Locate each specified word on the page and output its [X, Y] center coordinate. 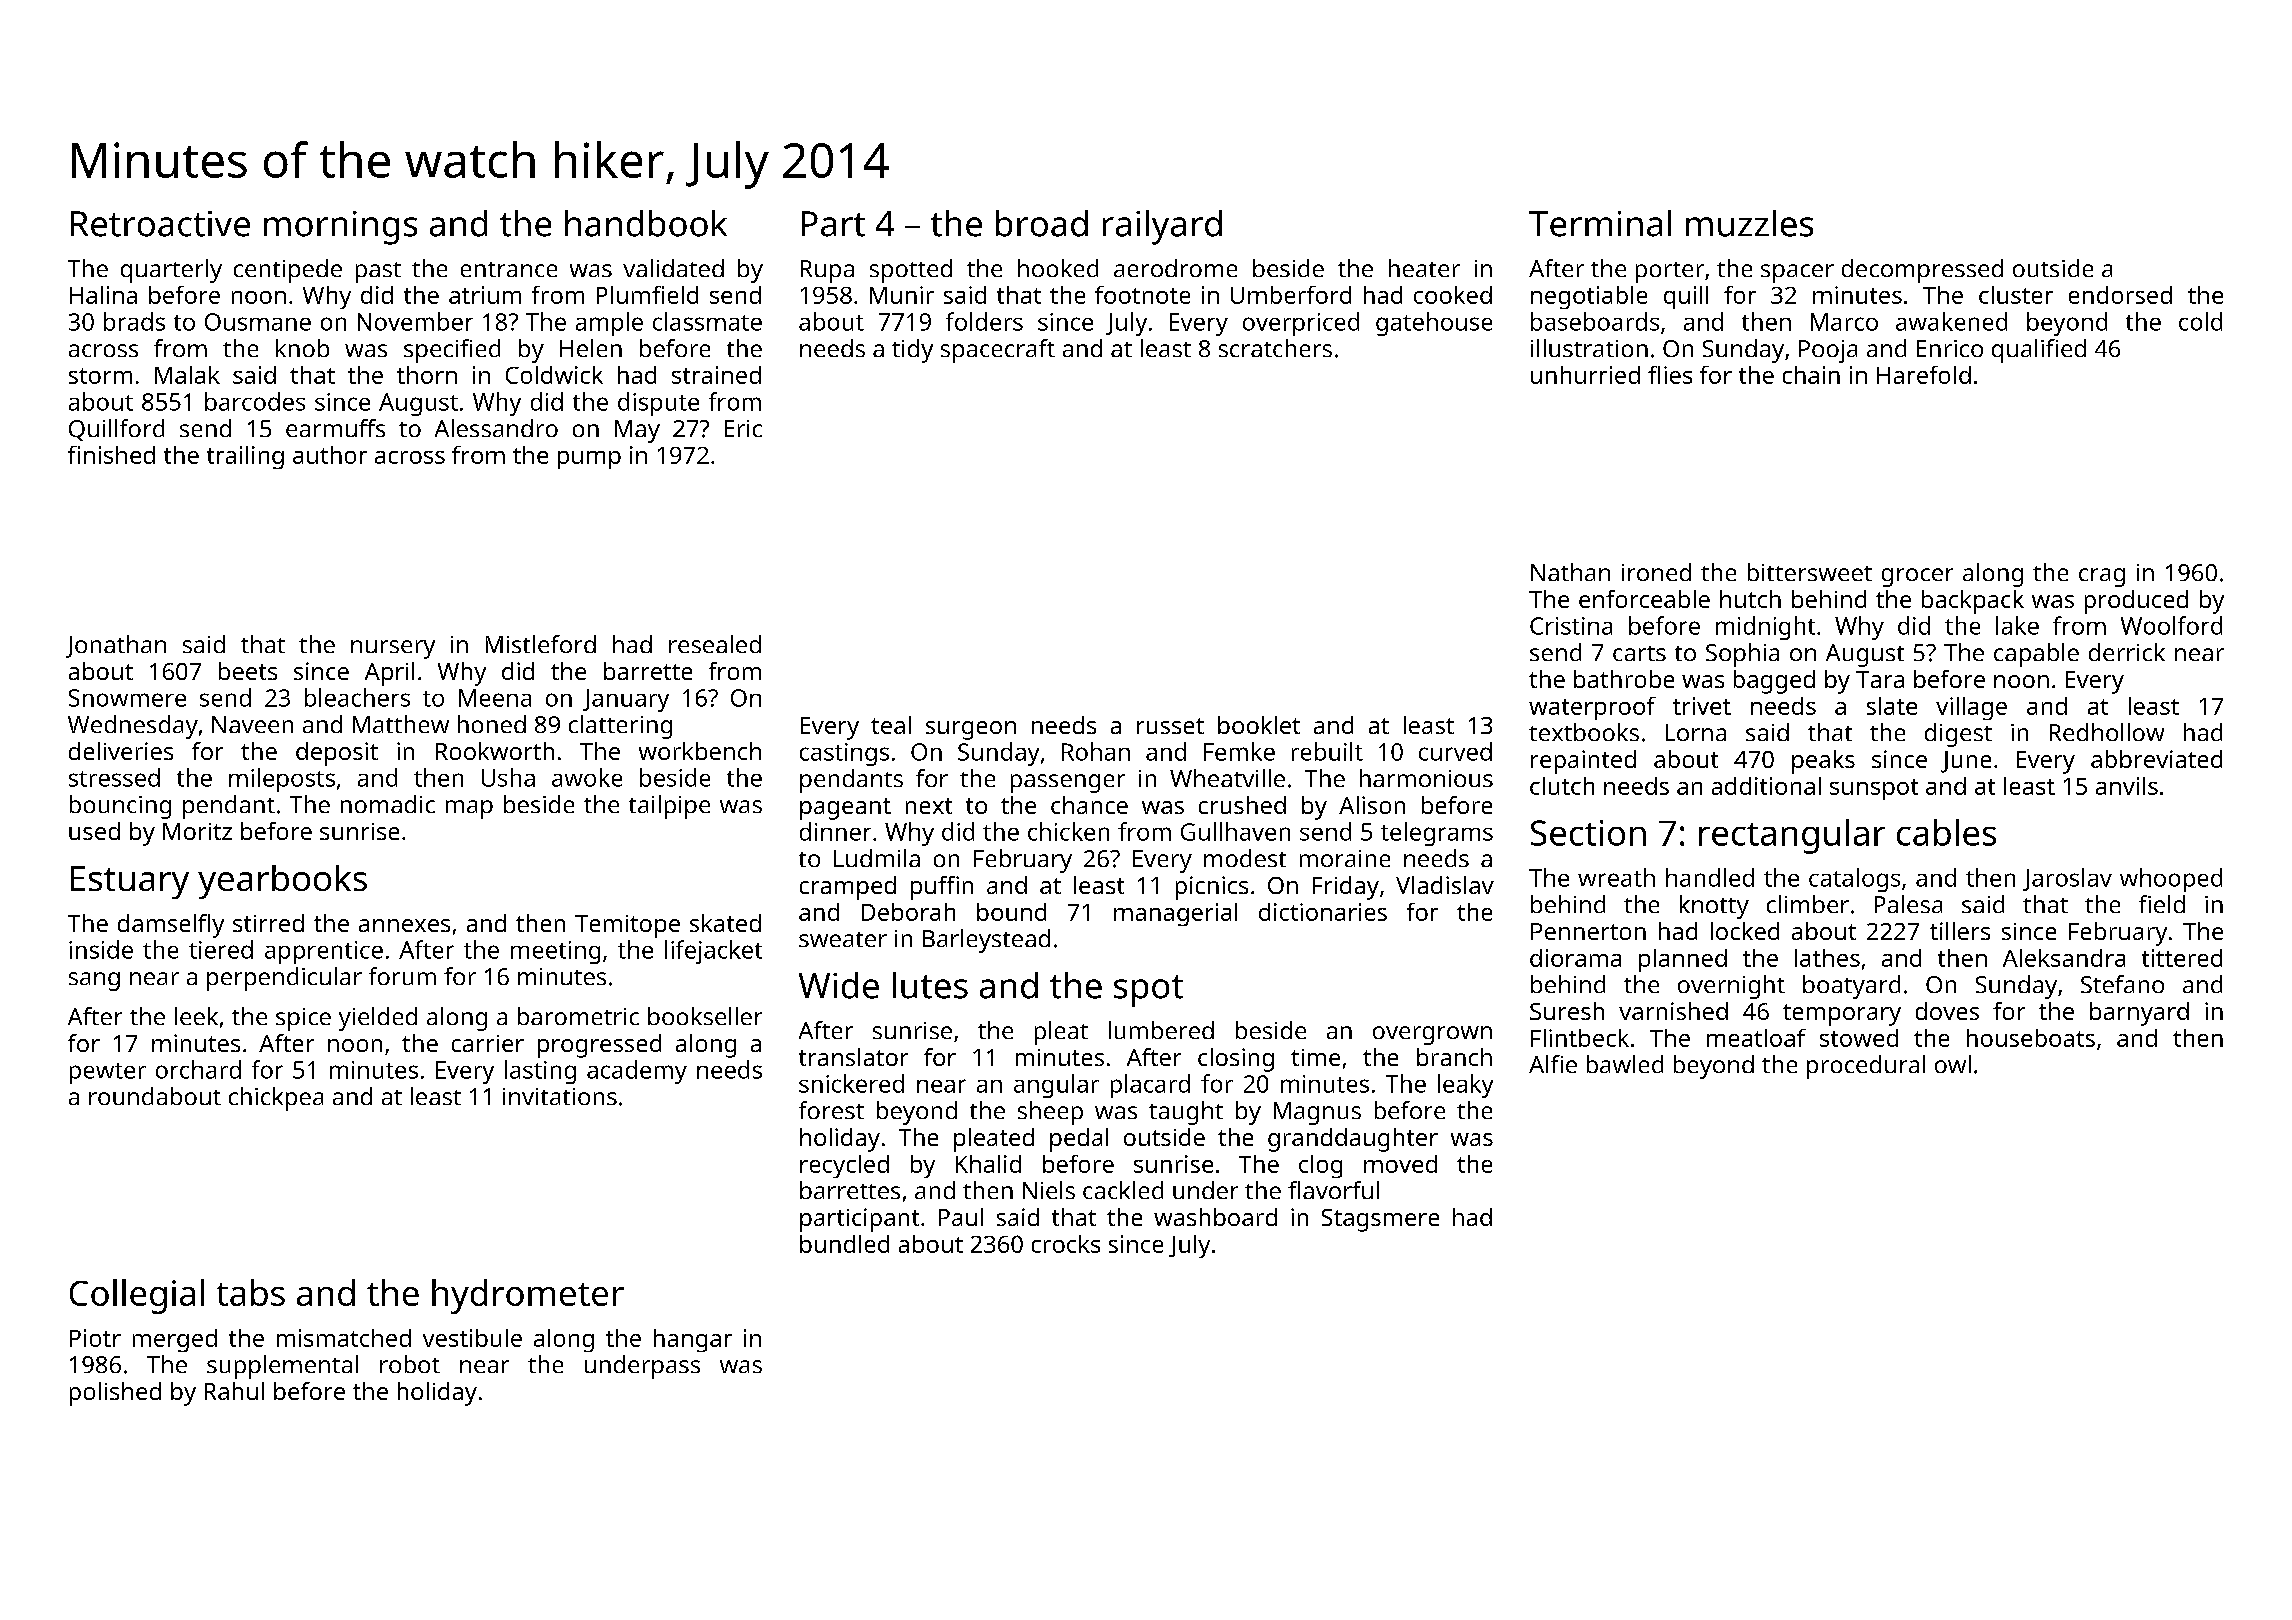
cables [1946, 832]
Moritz [197, 831]
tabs [251, 1292]
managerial [1175, 914]
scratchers [1275, 348]
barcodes [255, 401]
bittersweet [1810, 572]
